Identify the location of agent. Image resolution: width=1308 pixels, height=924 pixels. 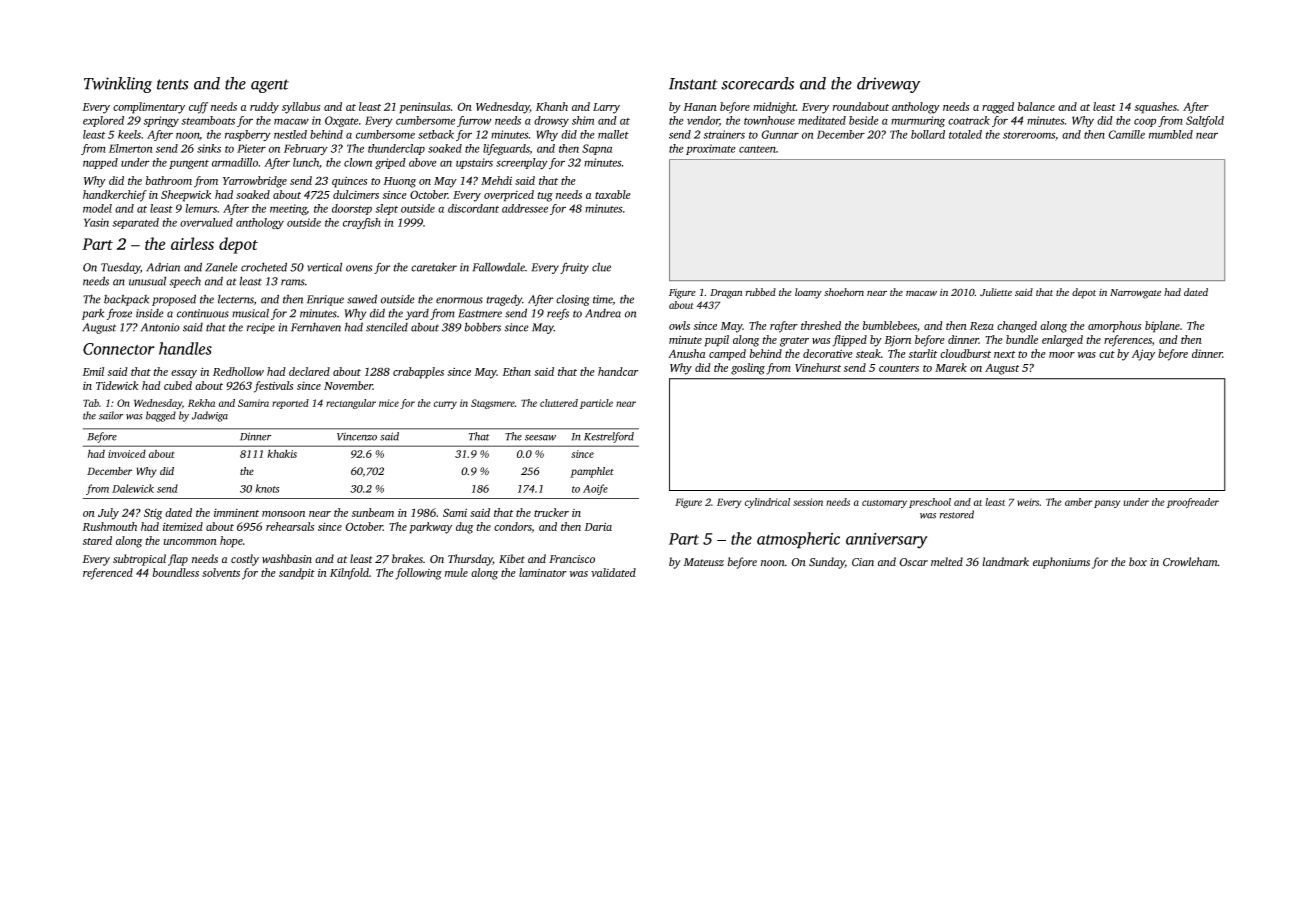
(270, 86).
